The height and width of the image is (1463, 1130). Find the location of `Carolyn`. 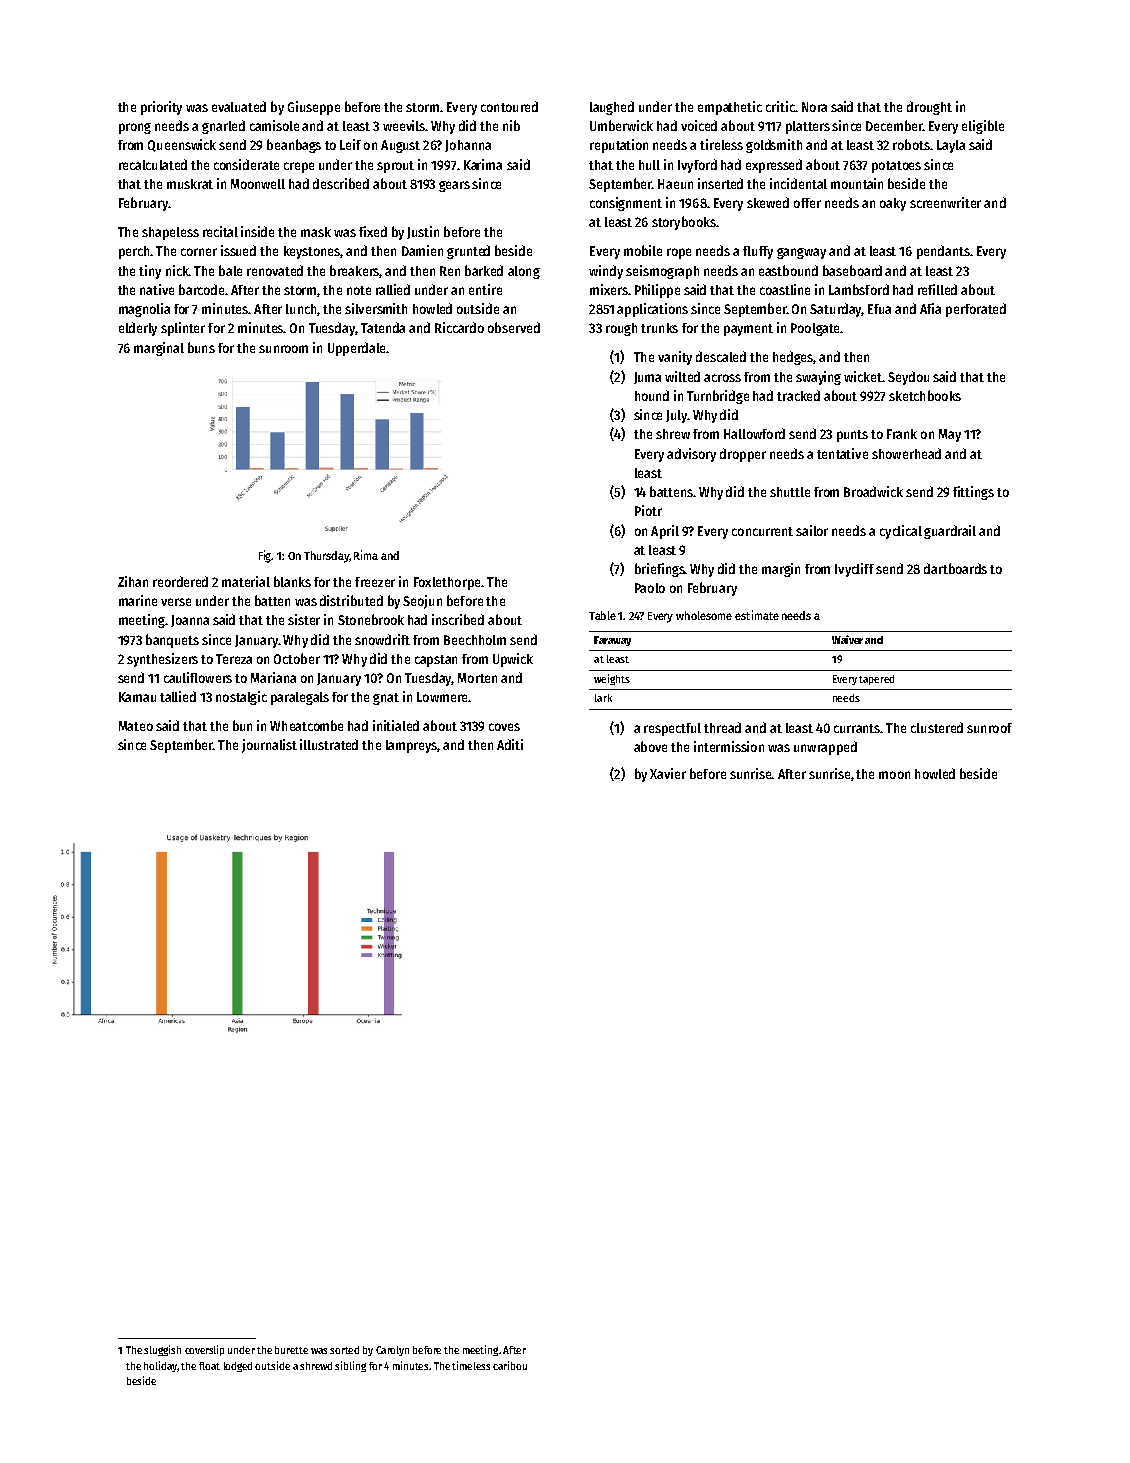

Carolyn is located at coordinates (392, 1351).
